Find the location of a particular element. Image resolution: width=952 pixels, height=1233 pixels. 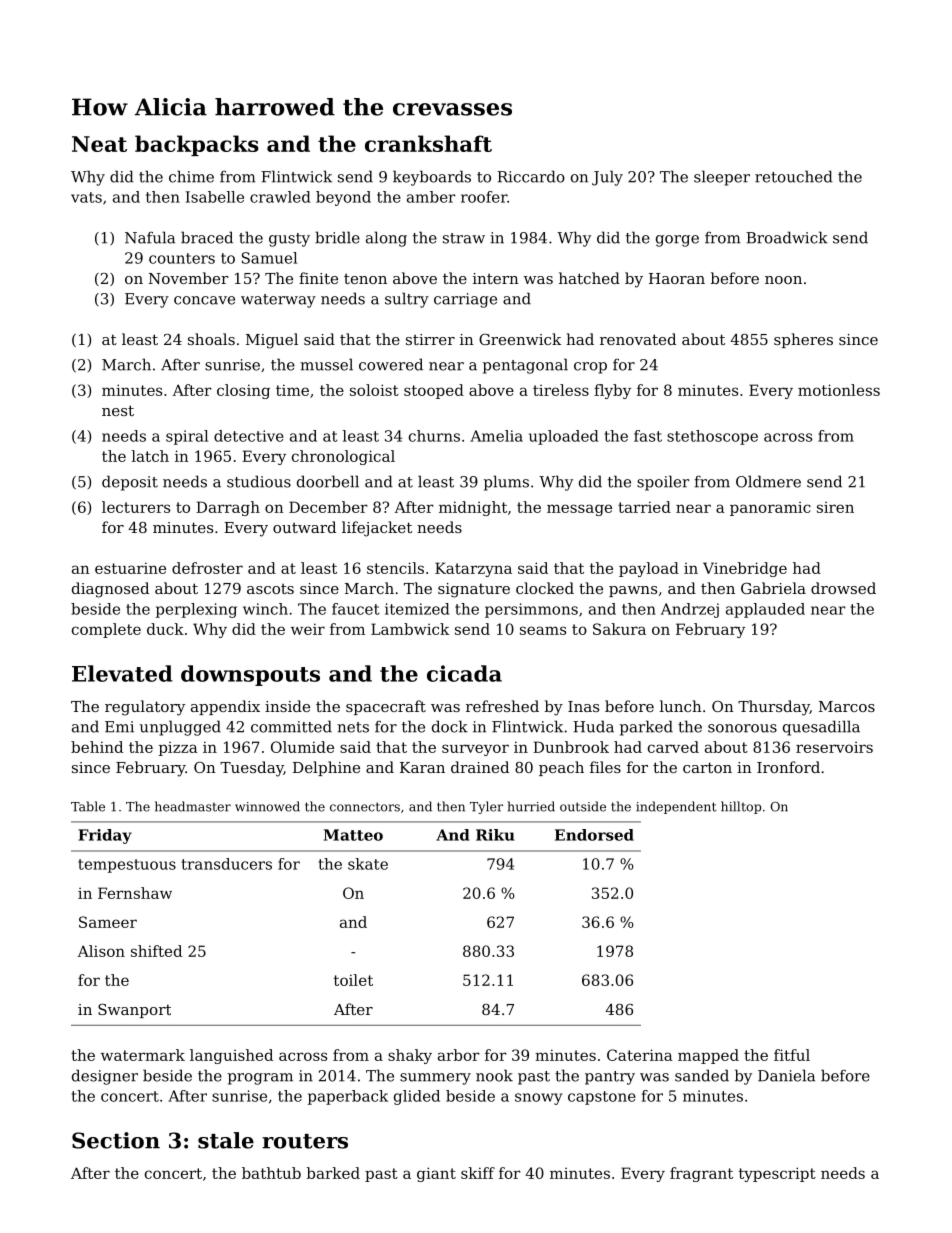

retouched is located at coordinates (794, 176).
